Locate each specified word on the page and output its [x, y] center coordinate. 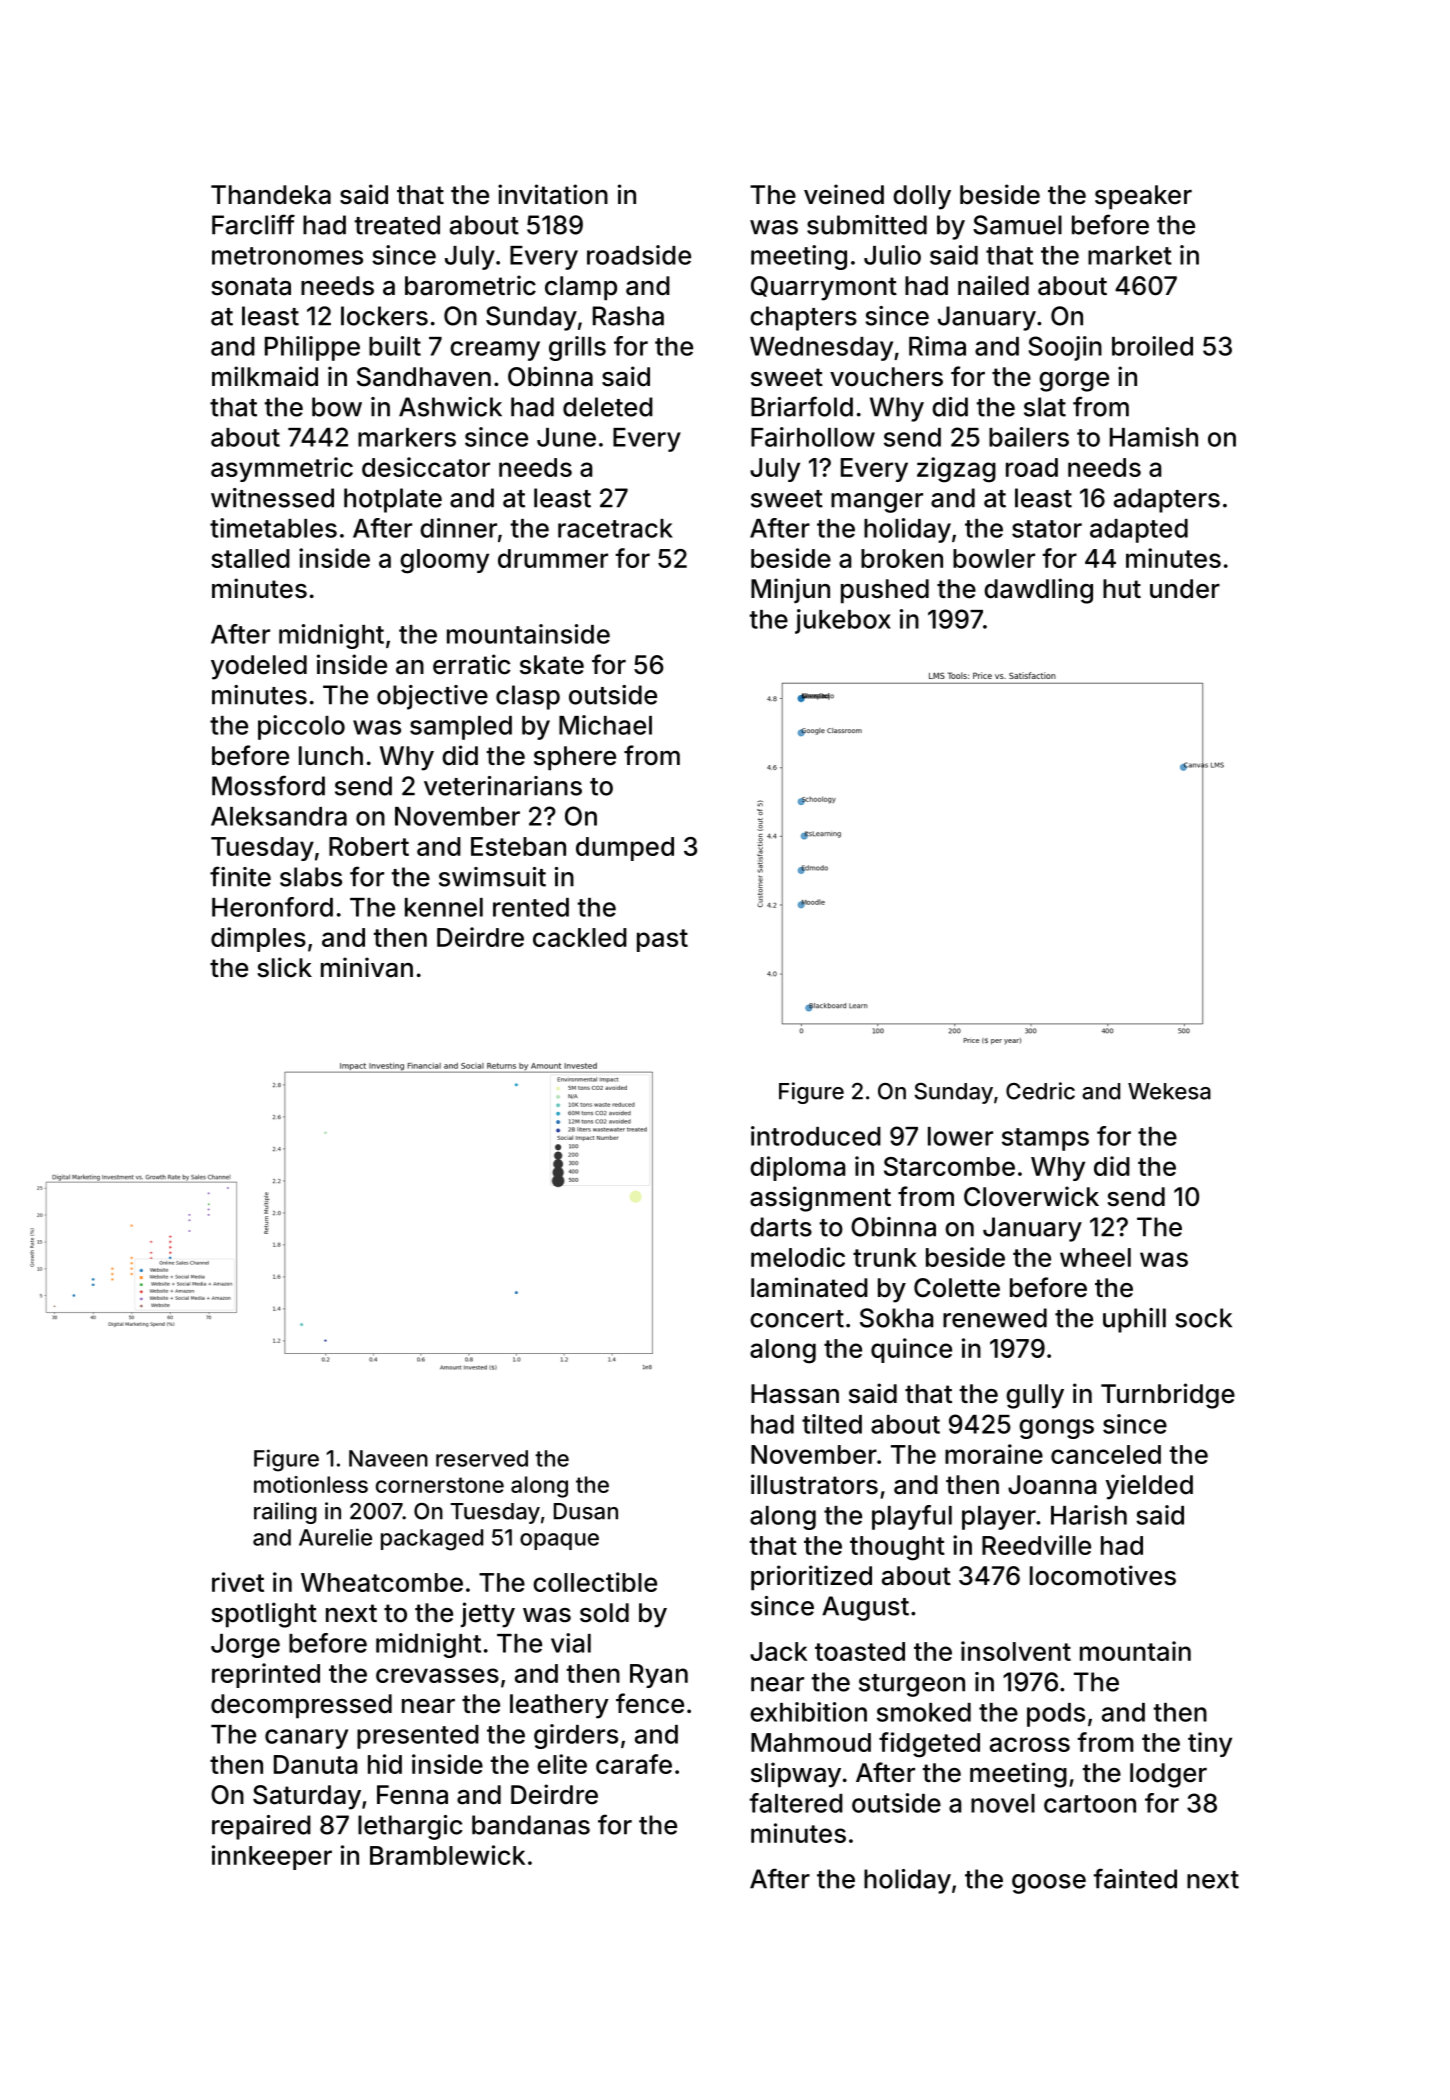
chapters [803, 318]
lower [960, 1136]
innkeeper [272, 1857]
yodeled [259, 667]
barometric [470, 285]
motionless [311, 1484]
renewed [995, 1318]
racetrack [615, 528]
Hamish [1154, 437]
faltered [796, 1803]
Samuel [1017, 225]
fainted [1135, 1878]
